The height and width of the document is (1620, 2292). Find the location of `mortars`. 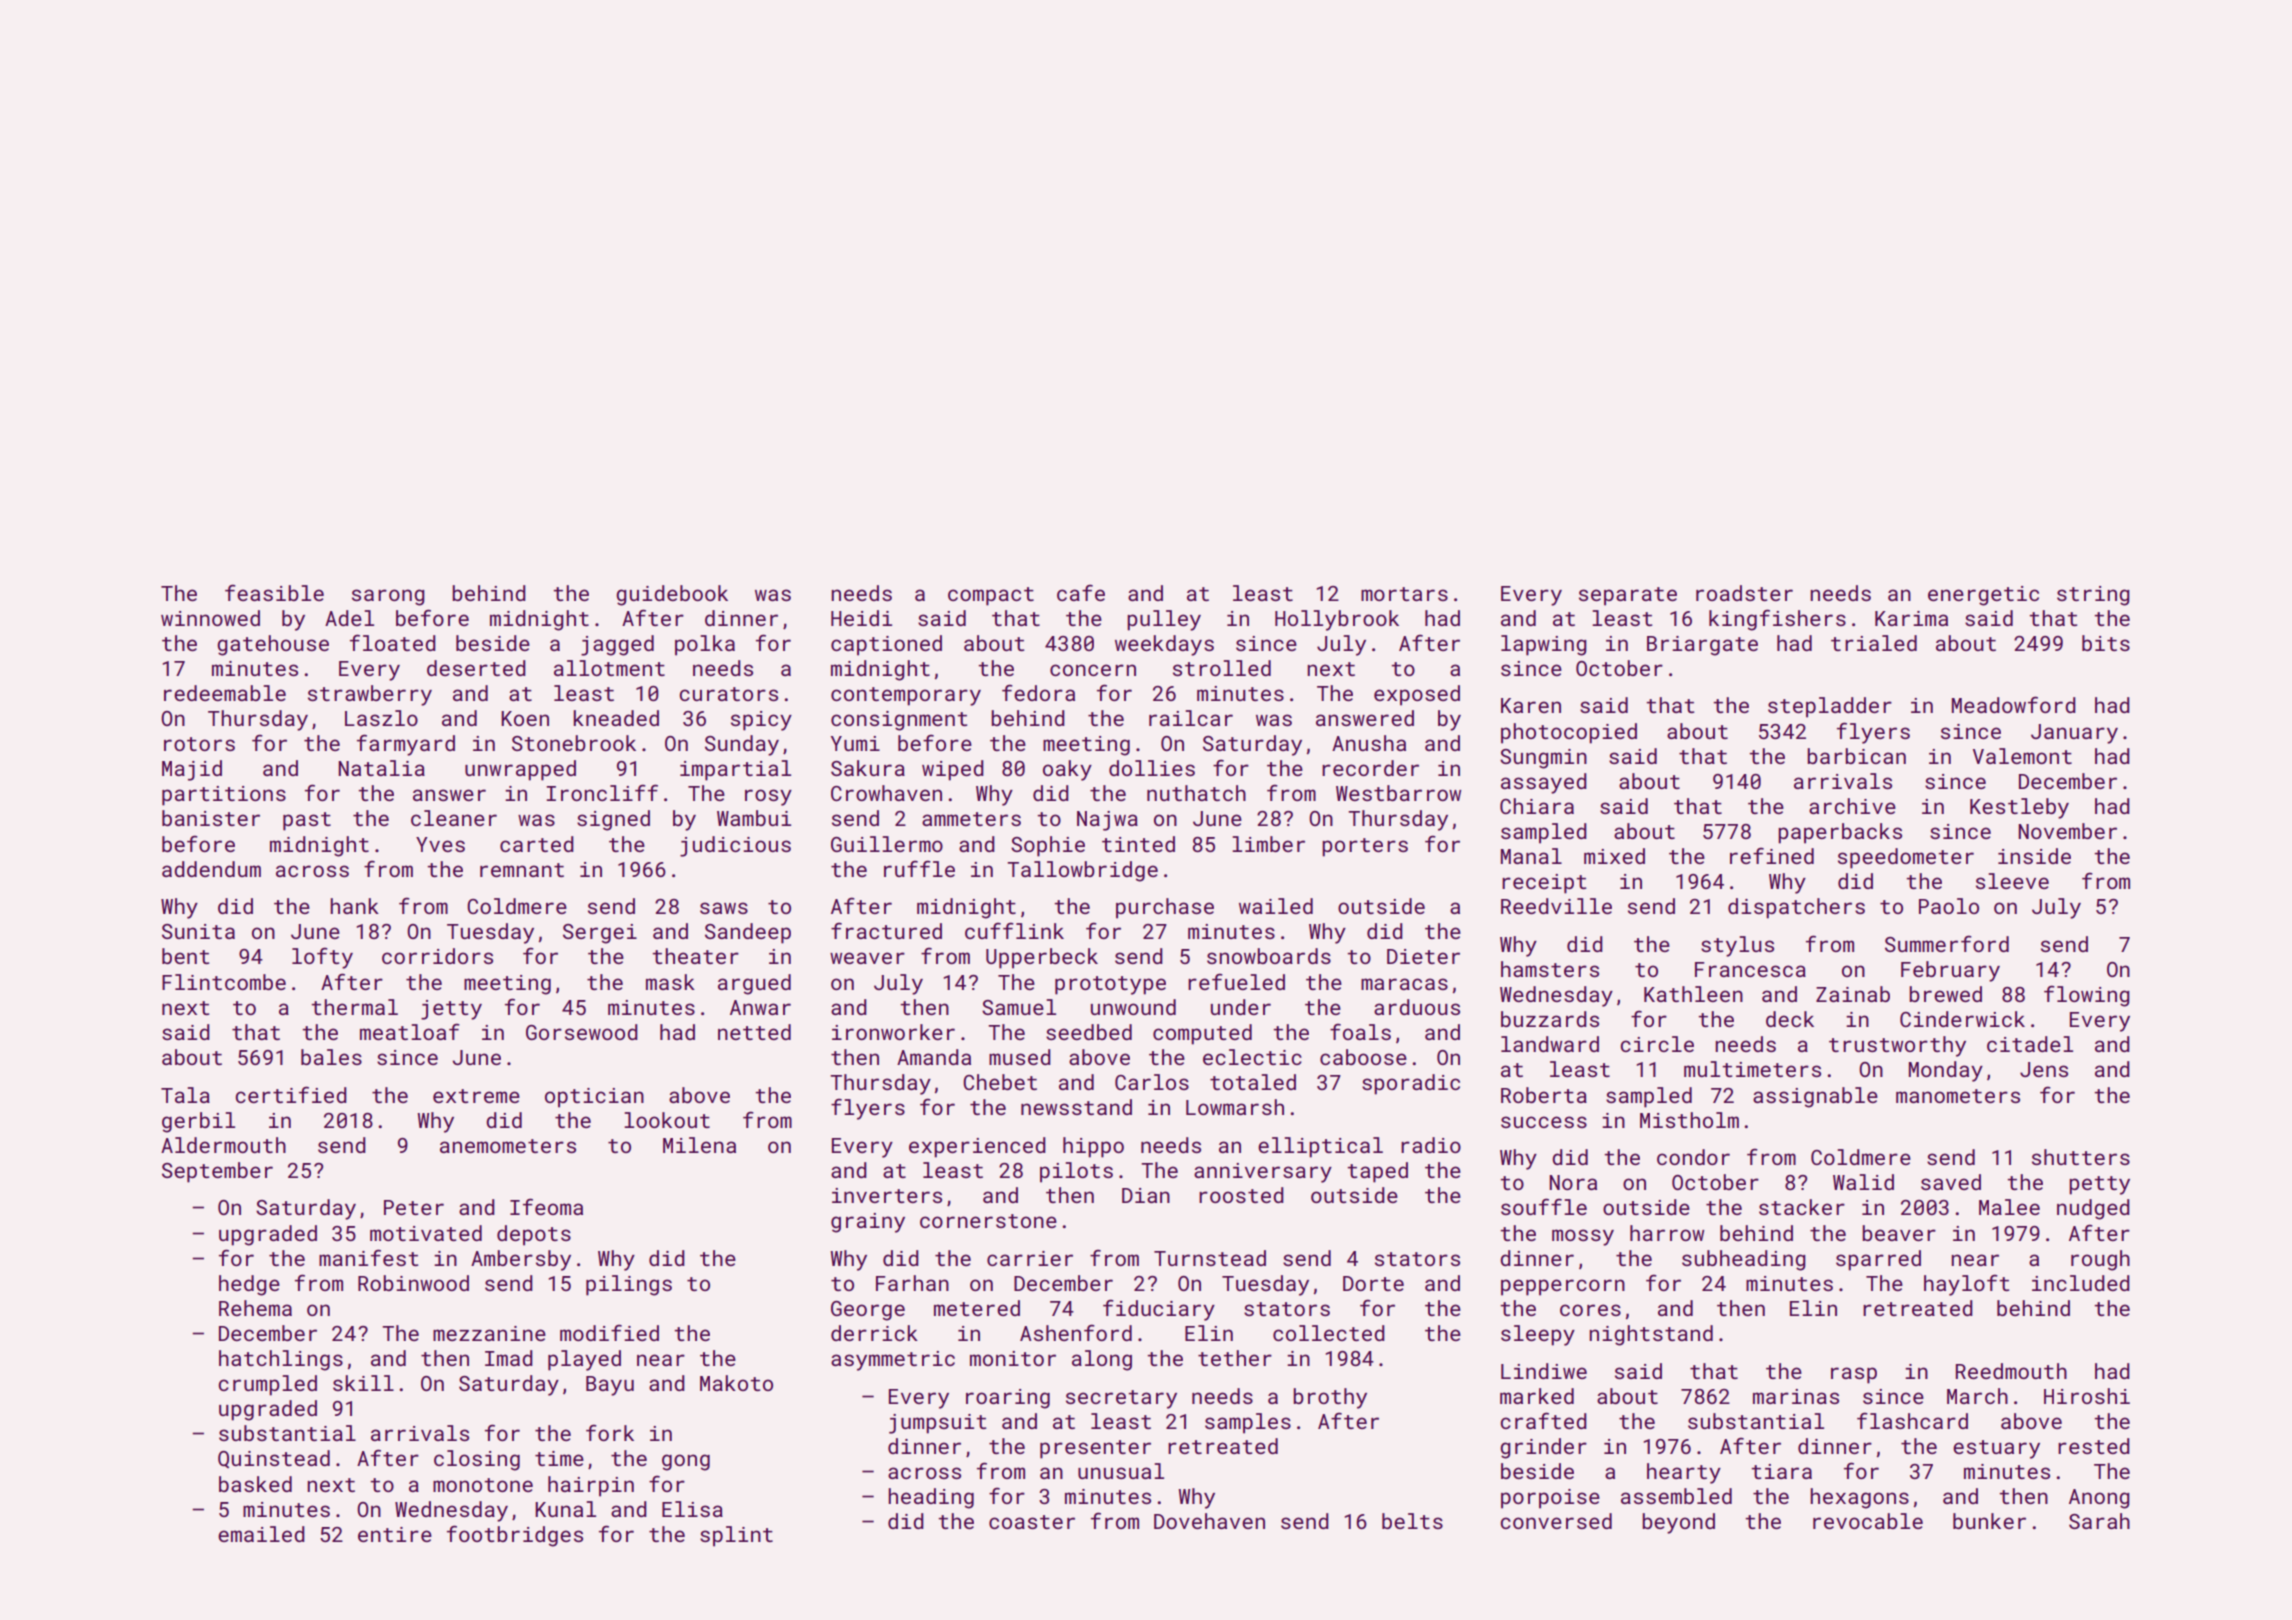

mortars is located at coordinates (1404, 594).
